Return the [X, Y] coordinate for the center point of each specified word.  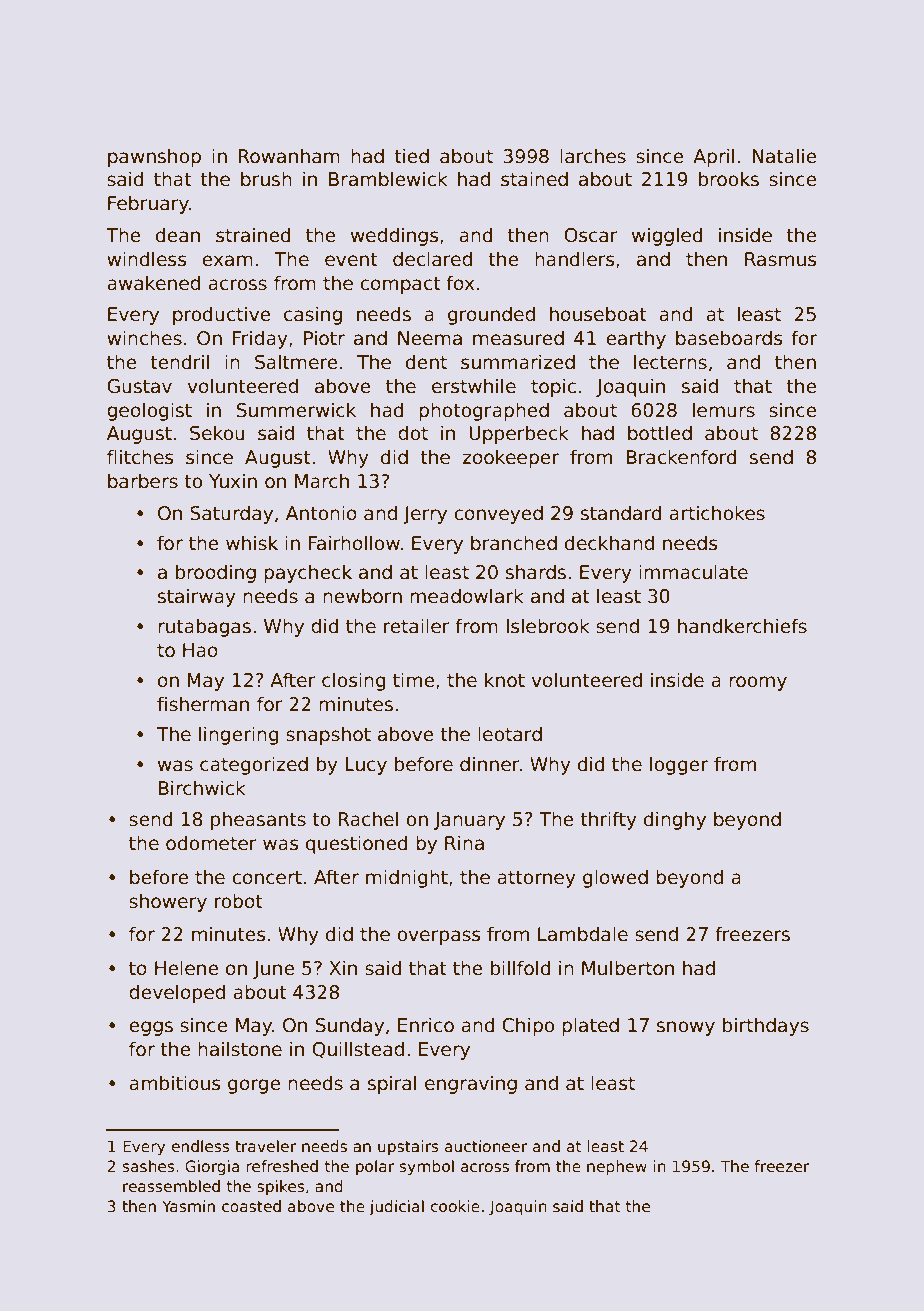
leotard [510, 734]
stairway [197, 597]
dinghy [675, 820]
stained [534, 179]
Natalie [785, 156]
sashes [149, 1166]
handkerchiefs [742, 626]
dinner [490, 764]
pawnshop [154, 157]
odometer [211, 843]
